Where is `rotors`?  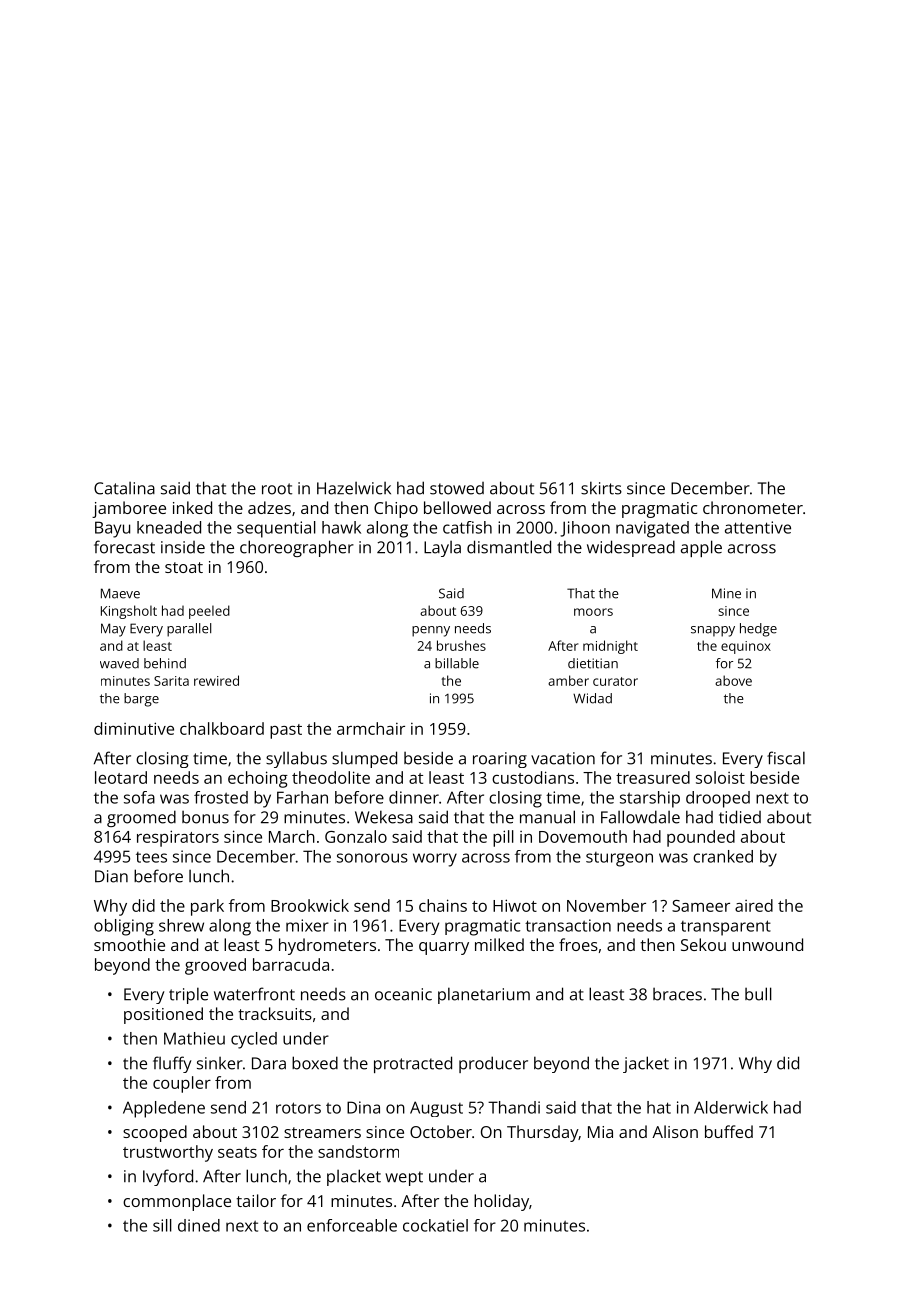 rotors is located at coordinates (298, 1108).
